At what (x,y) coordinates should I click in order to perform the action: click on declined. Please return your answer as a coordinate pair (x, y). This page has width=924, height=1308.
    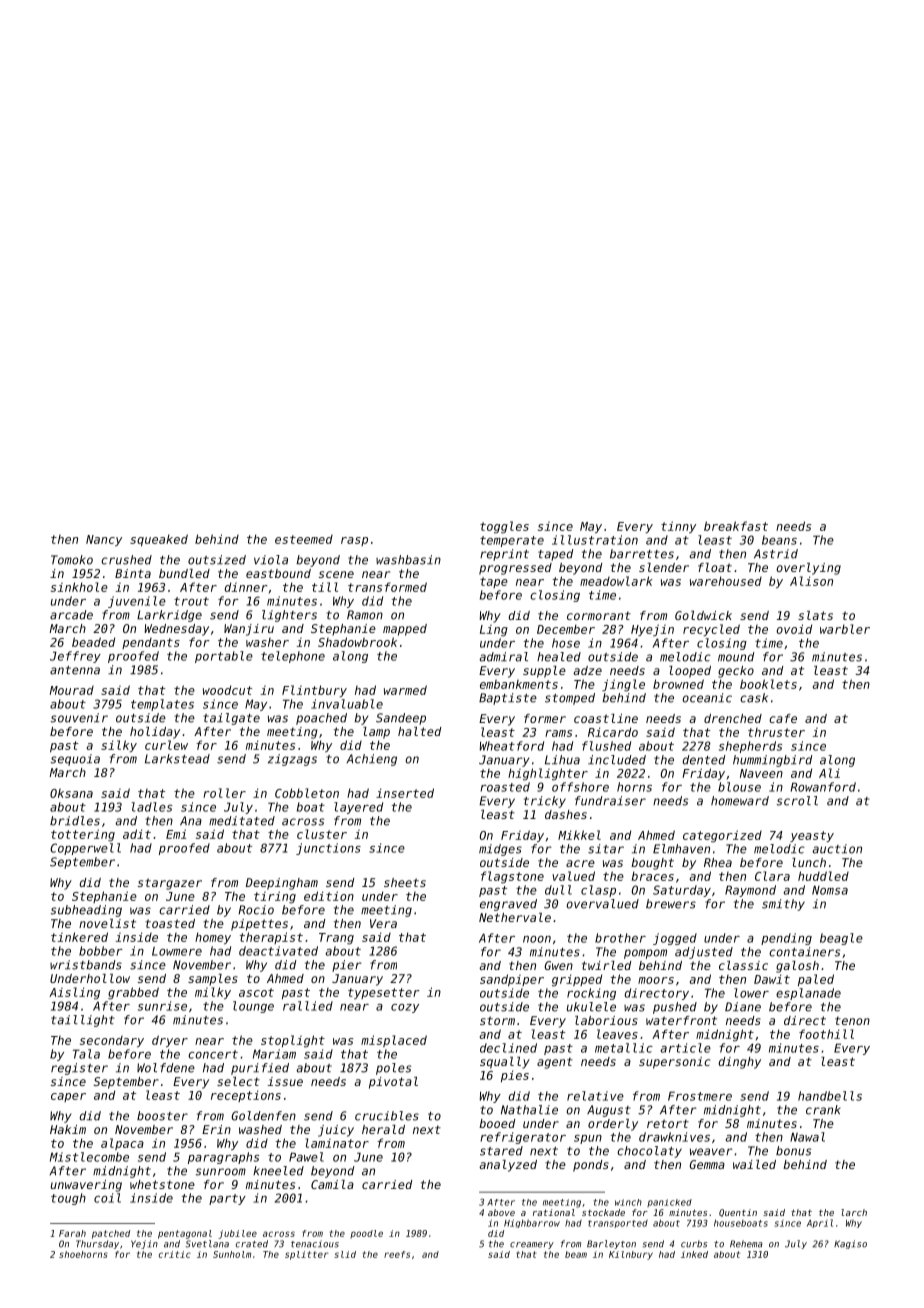
    Looking at the image, I should click on (508, 1048).
